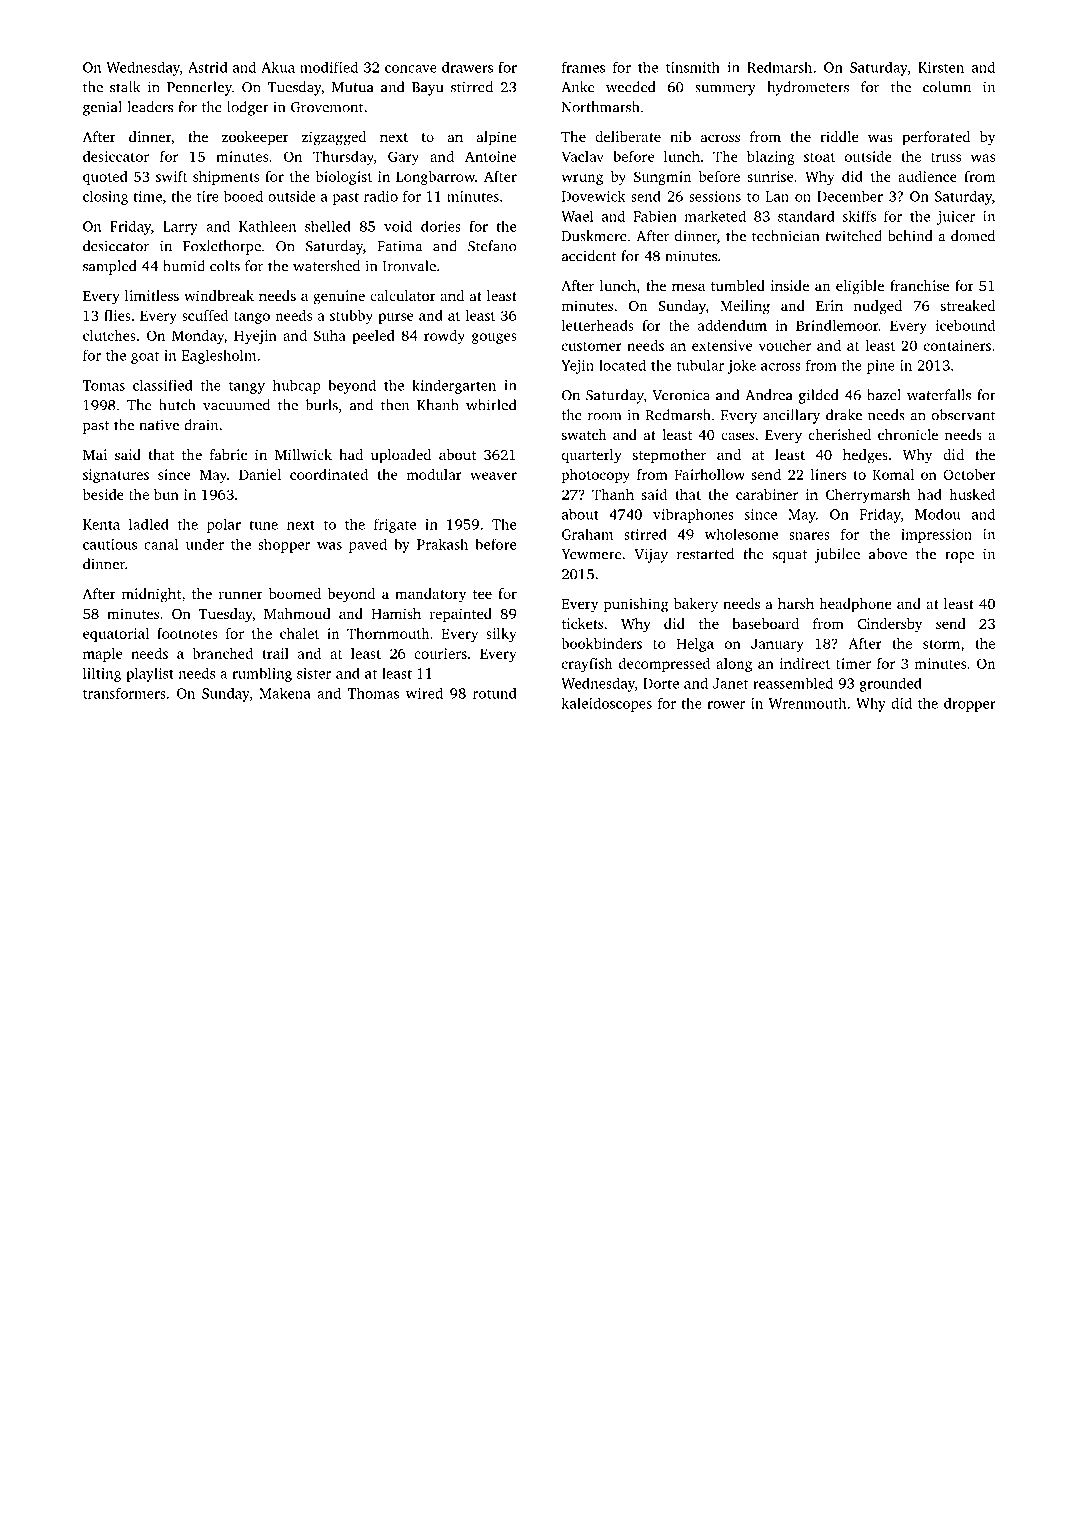 Image resolution: width=1078 pixels, height=1525 pixels. What do you see at coordinates (329, 474) in the image?
I see `coordinated` at bounding box center [329, 474].
